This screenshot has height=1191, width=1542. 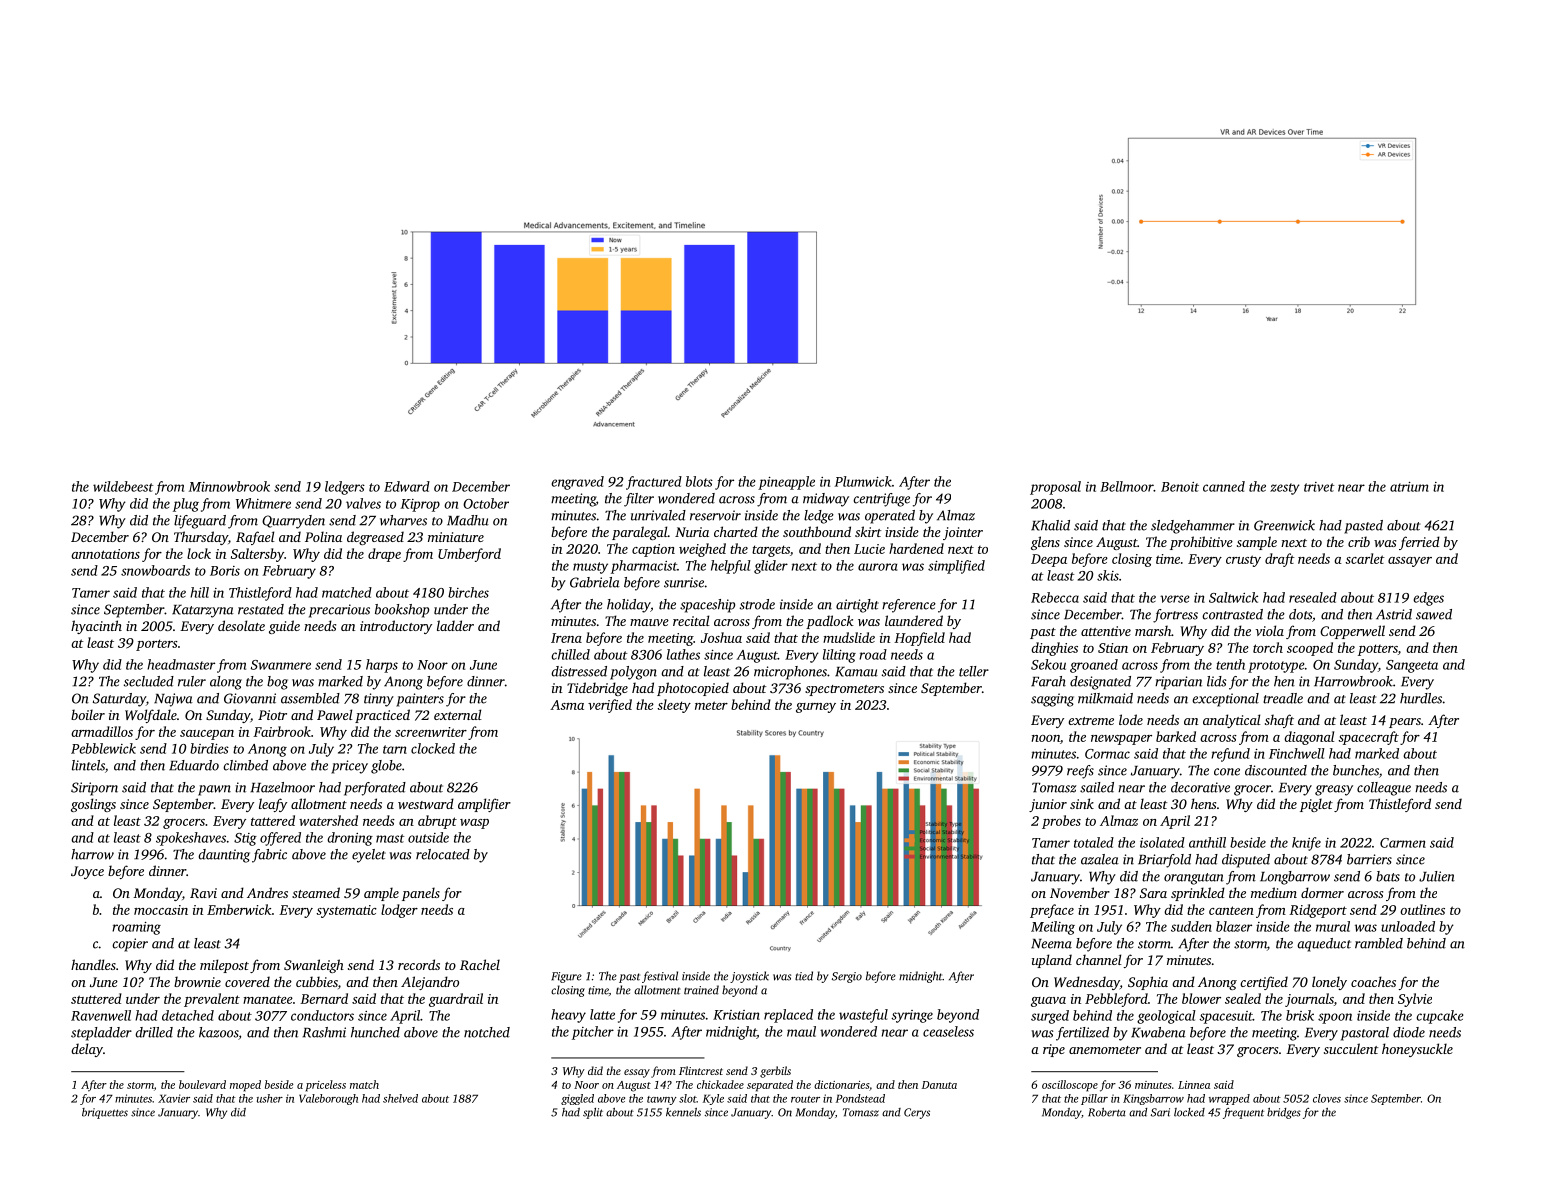 What do you see at coordinates (1194, 879) in the screenshot?
I see `orangutan` at bounding box center [1194, 879].
